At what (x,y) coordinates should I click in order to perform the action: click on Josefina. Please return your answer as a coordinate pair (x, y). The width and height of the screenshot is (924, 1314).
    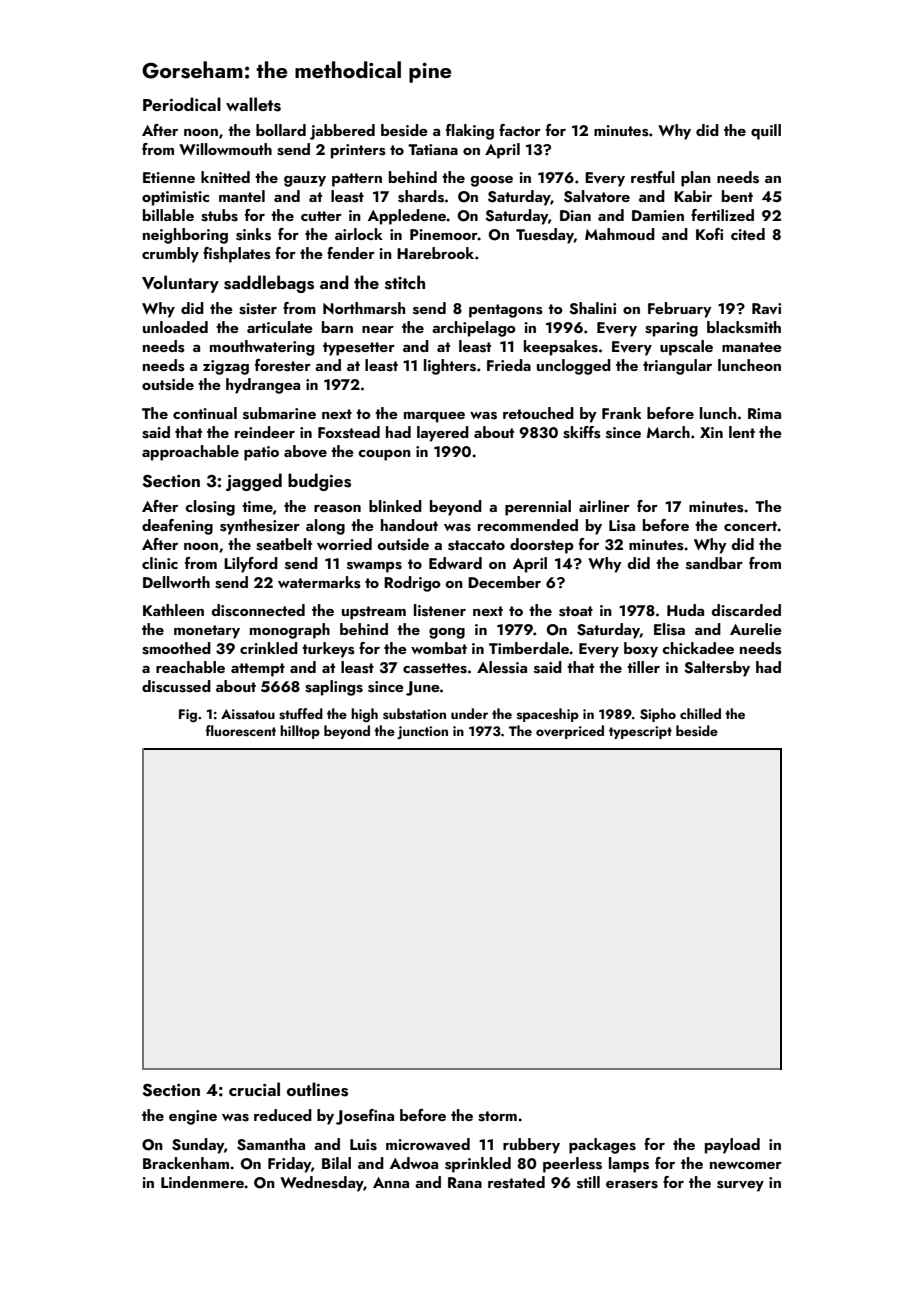
    Looking at the image, I should click on (365, 1117).
